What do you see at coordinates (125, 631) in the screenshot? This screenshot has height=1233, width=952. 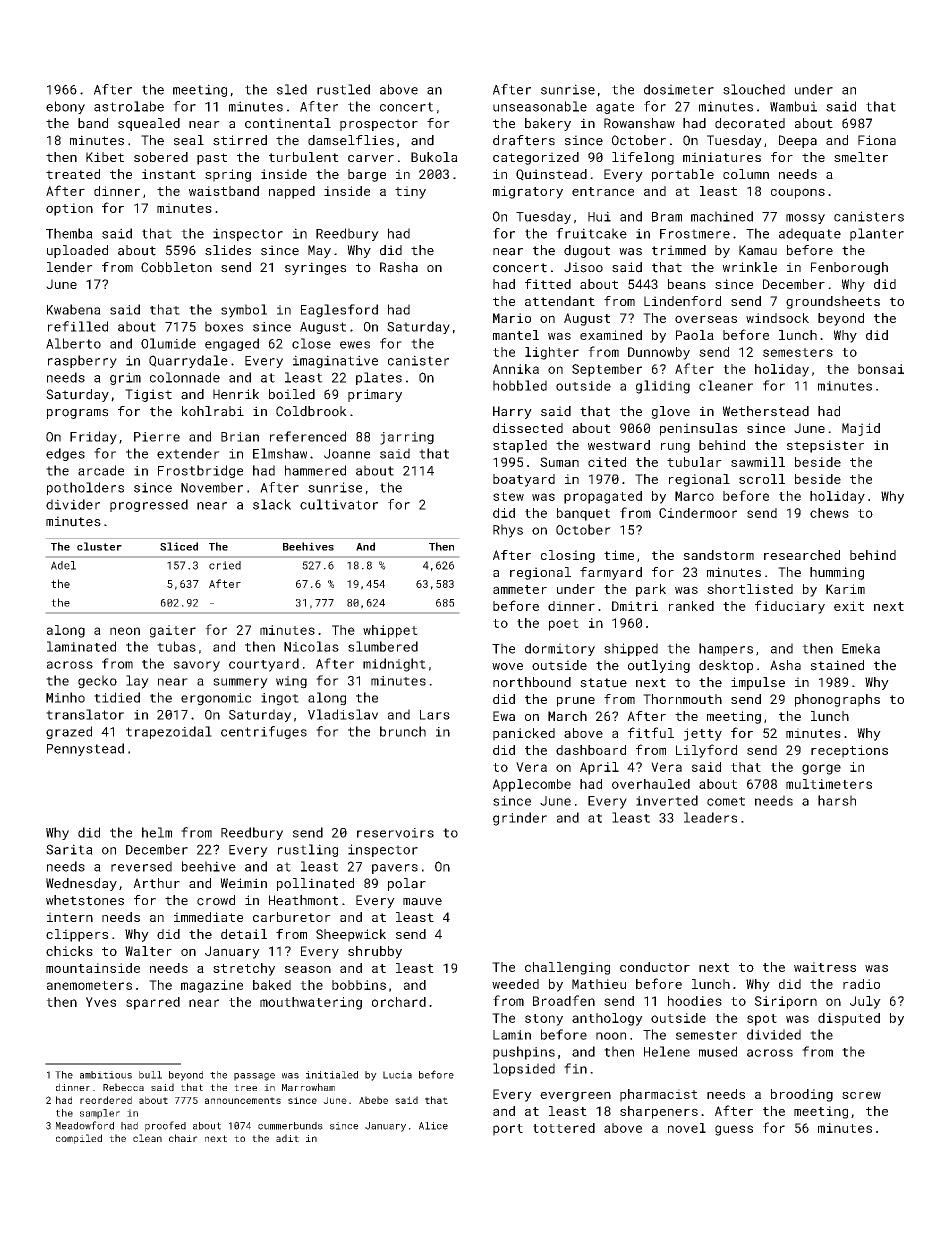 I see `neon` at bounding box center [125, 631].
